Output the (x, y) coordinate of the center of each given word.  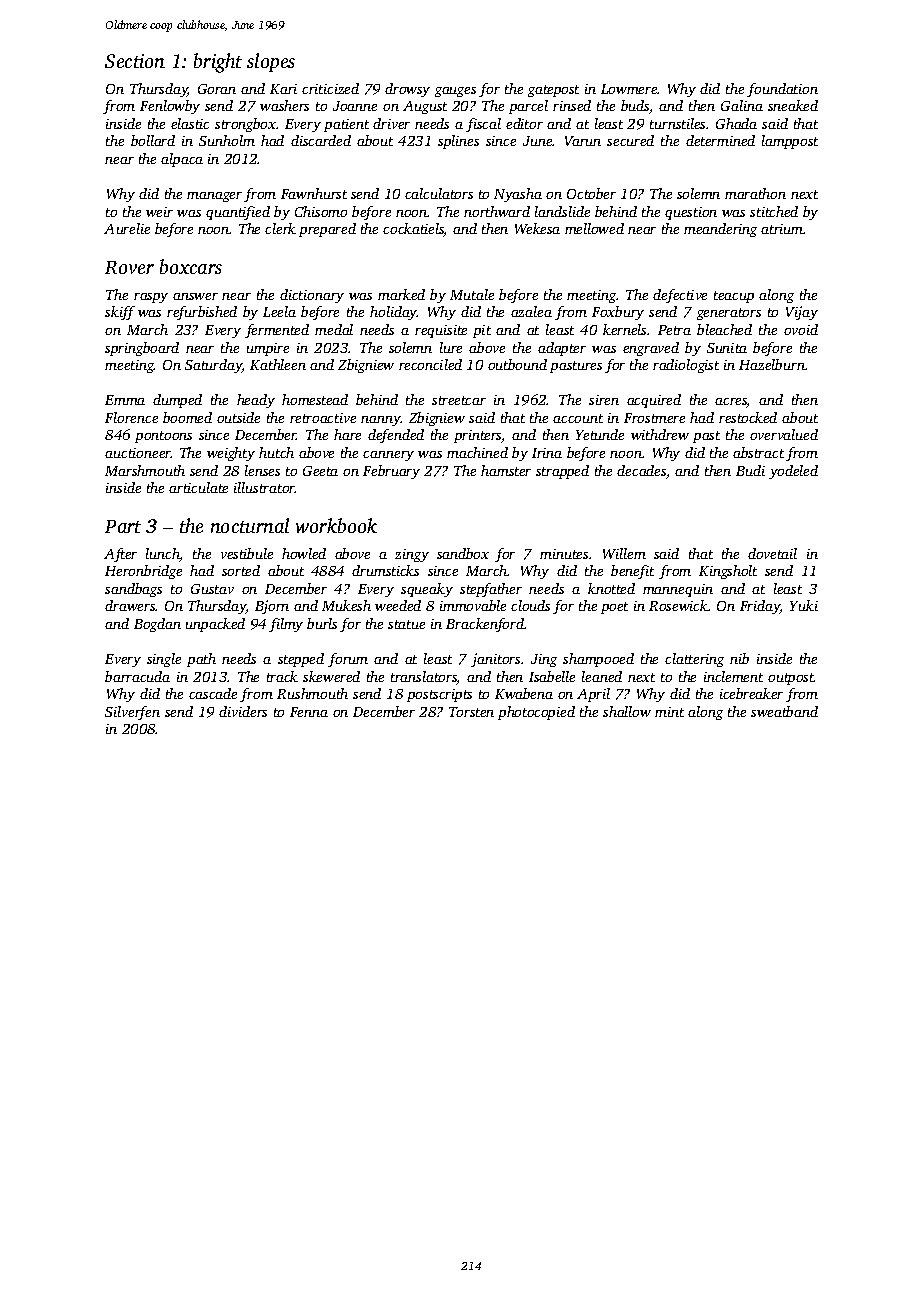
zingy (412, 555)
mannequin (678, 590)
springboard (142, 349)
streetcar (459, 400)
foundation (782, 90)
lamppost (790, 142)
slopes (271, 62)
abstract (758, 452)
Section (135, 61)
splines (458, 142)
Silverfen (132, 713)
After (120, 555)
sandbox (463, 553)
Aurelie (127, 228)
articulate (198, 487)
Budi (750, 470)
